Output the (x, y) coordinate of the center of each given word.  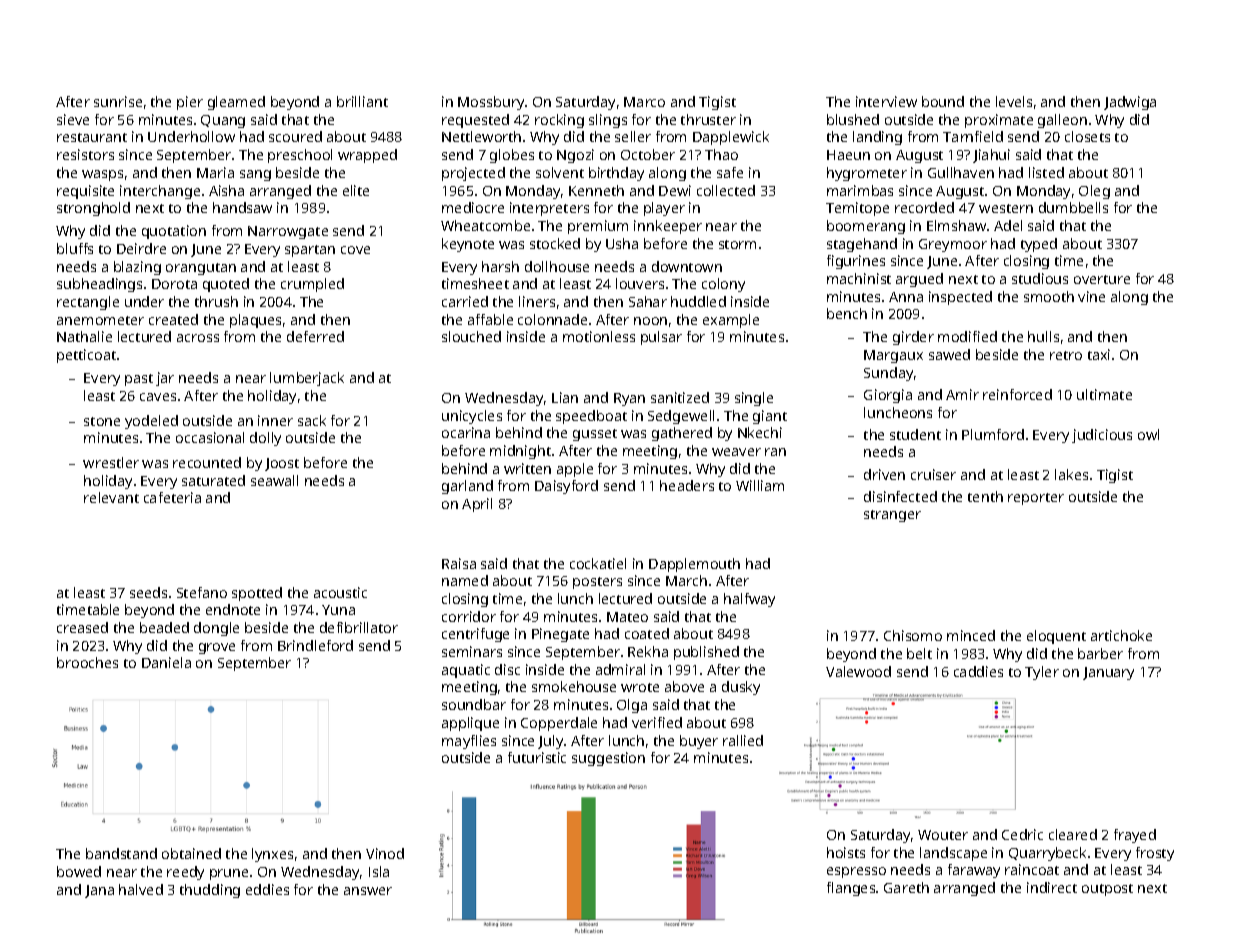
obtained (191, 853)
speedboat (591, 417)
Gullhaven (961, 172)
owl (1148, 434)
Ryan (629, 399)
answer (368, 891)
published (706, 653)
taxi (1099, 354)
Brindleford (315, 645)
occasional (210, 437)
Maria (215, 172)
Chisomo (913, 635)
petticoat (86, 356)
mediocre (473, 207)
